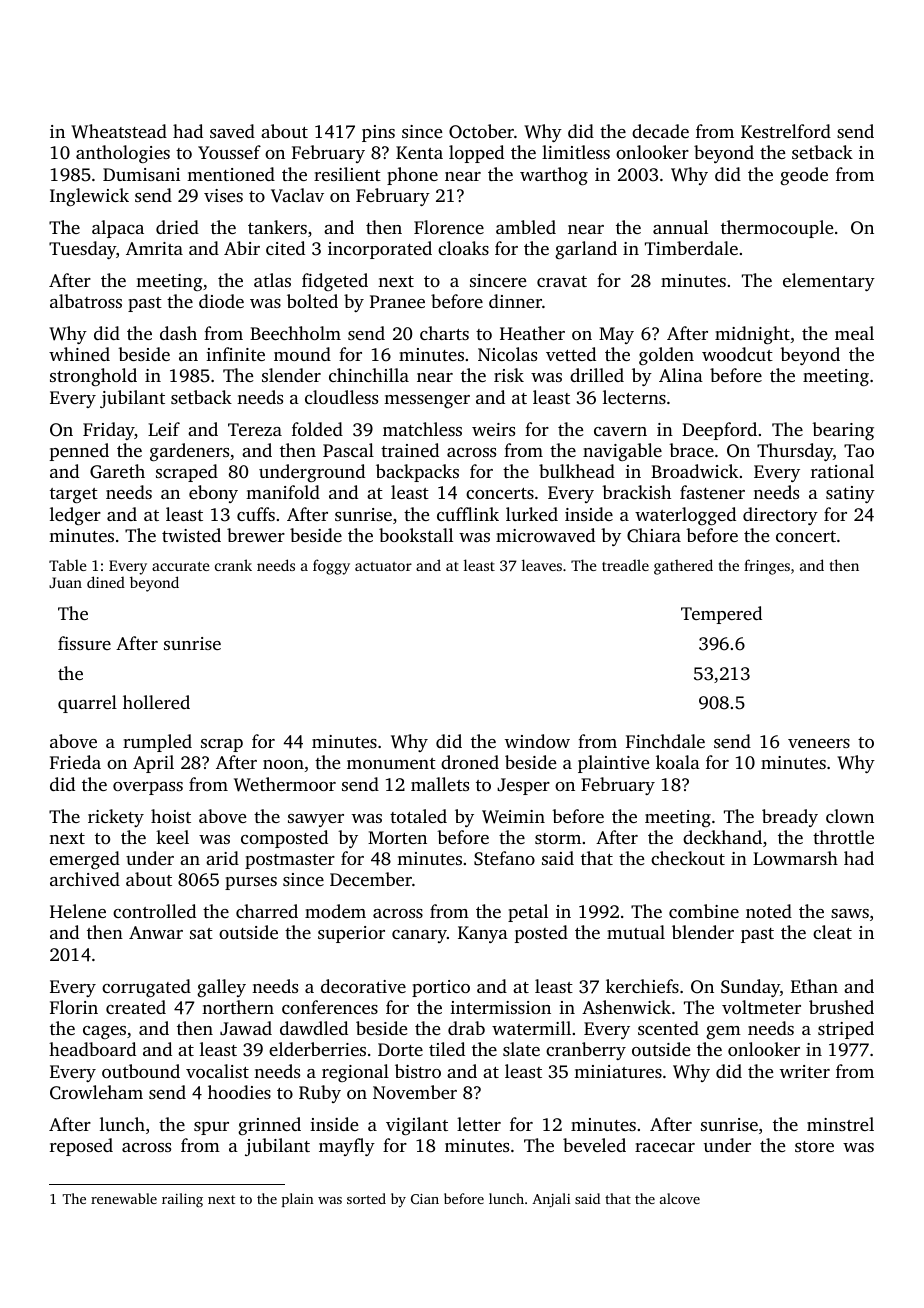 This document has width=924, height=1308. I want to click on Kestrelford, so click(786, 131).
